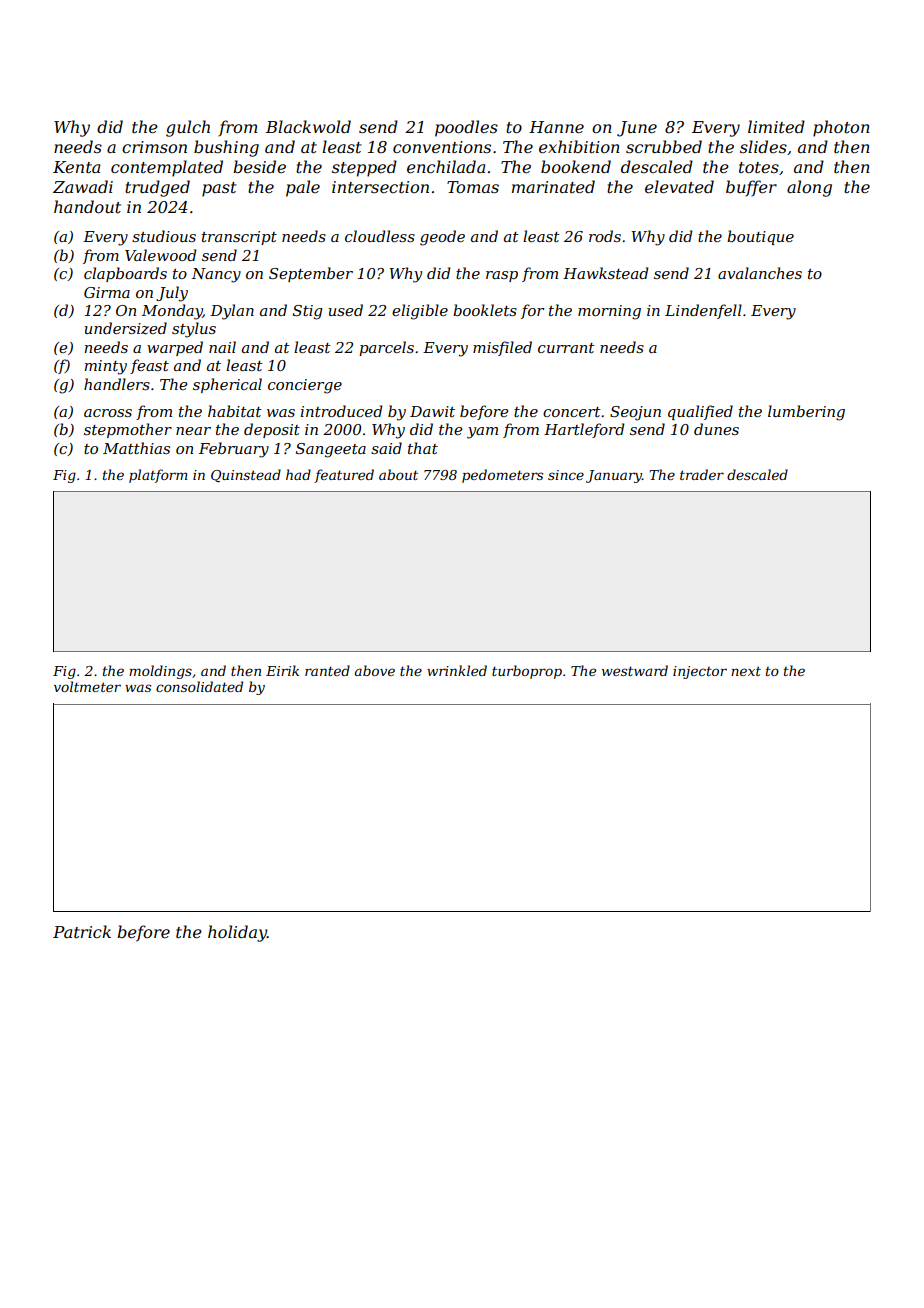 The height and width of the screenshot is (1308, 924). What do you see at coordinates (164, 236) in the screenshot?
I see `studious` at bounding box center [164, 236].
